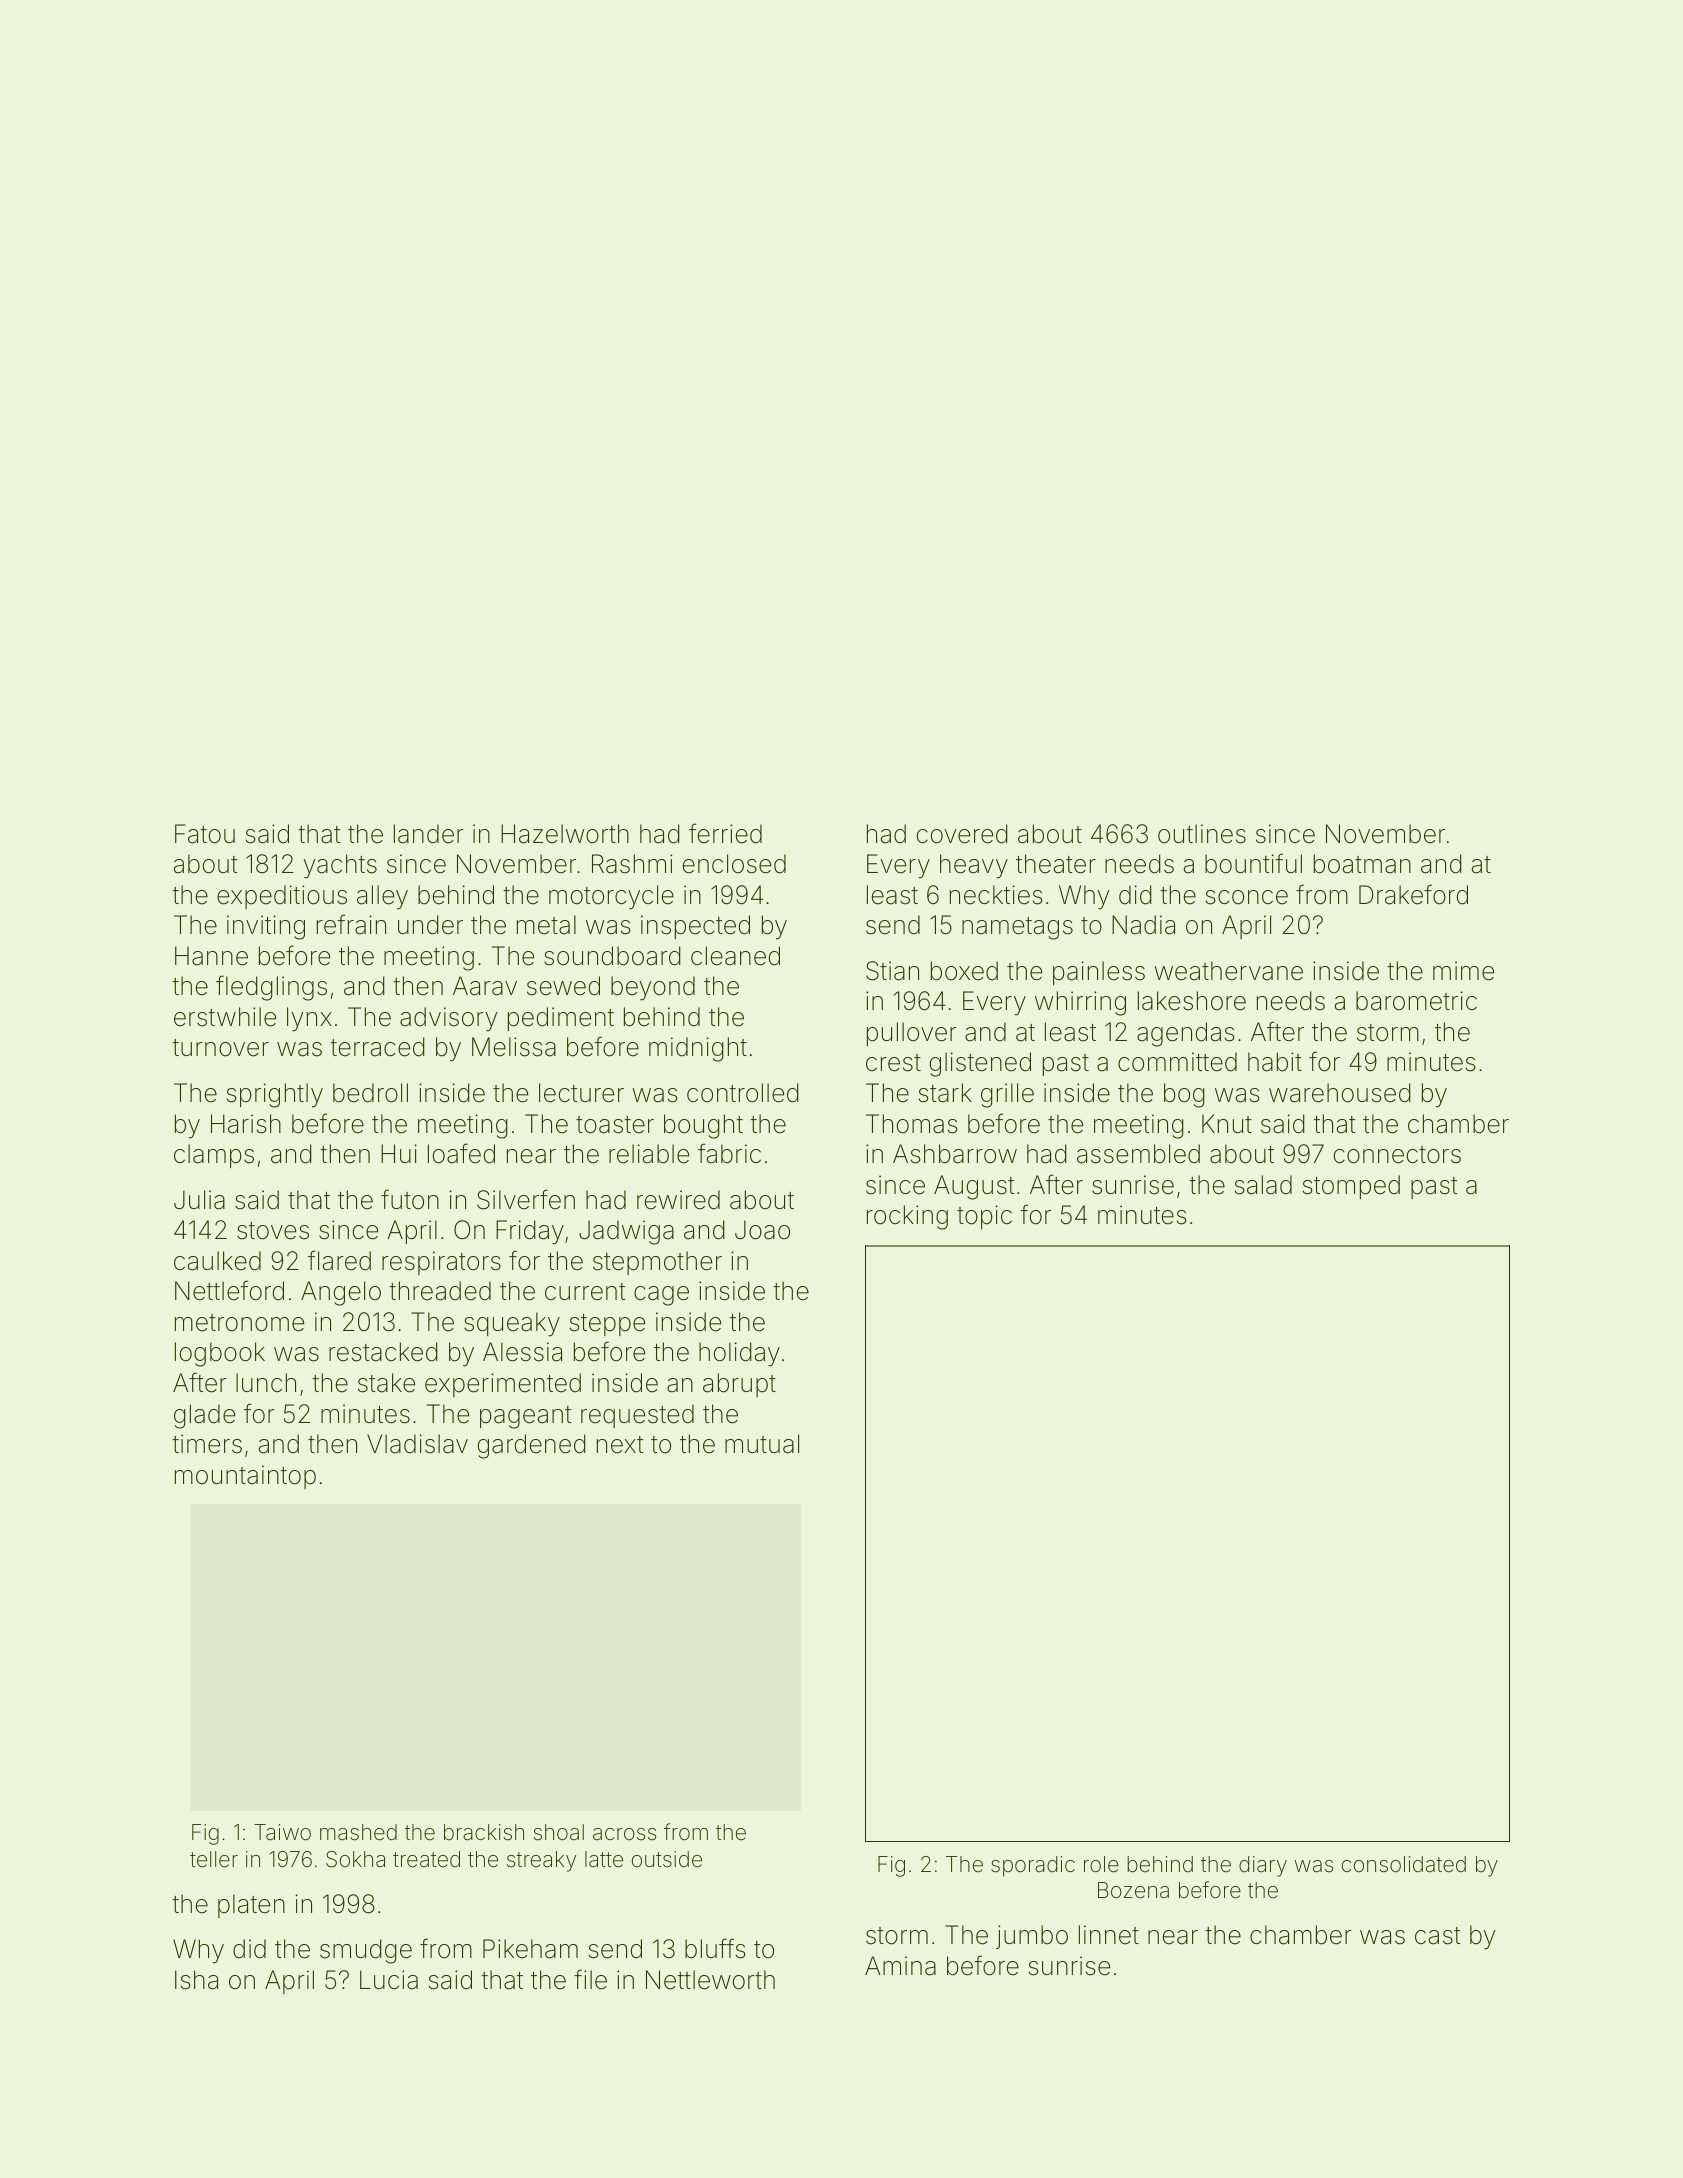 This document has width=1683, height=2178. Describe the element at coordinates (1228, 971) in the document. I see `weathervane` at that location.
